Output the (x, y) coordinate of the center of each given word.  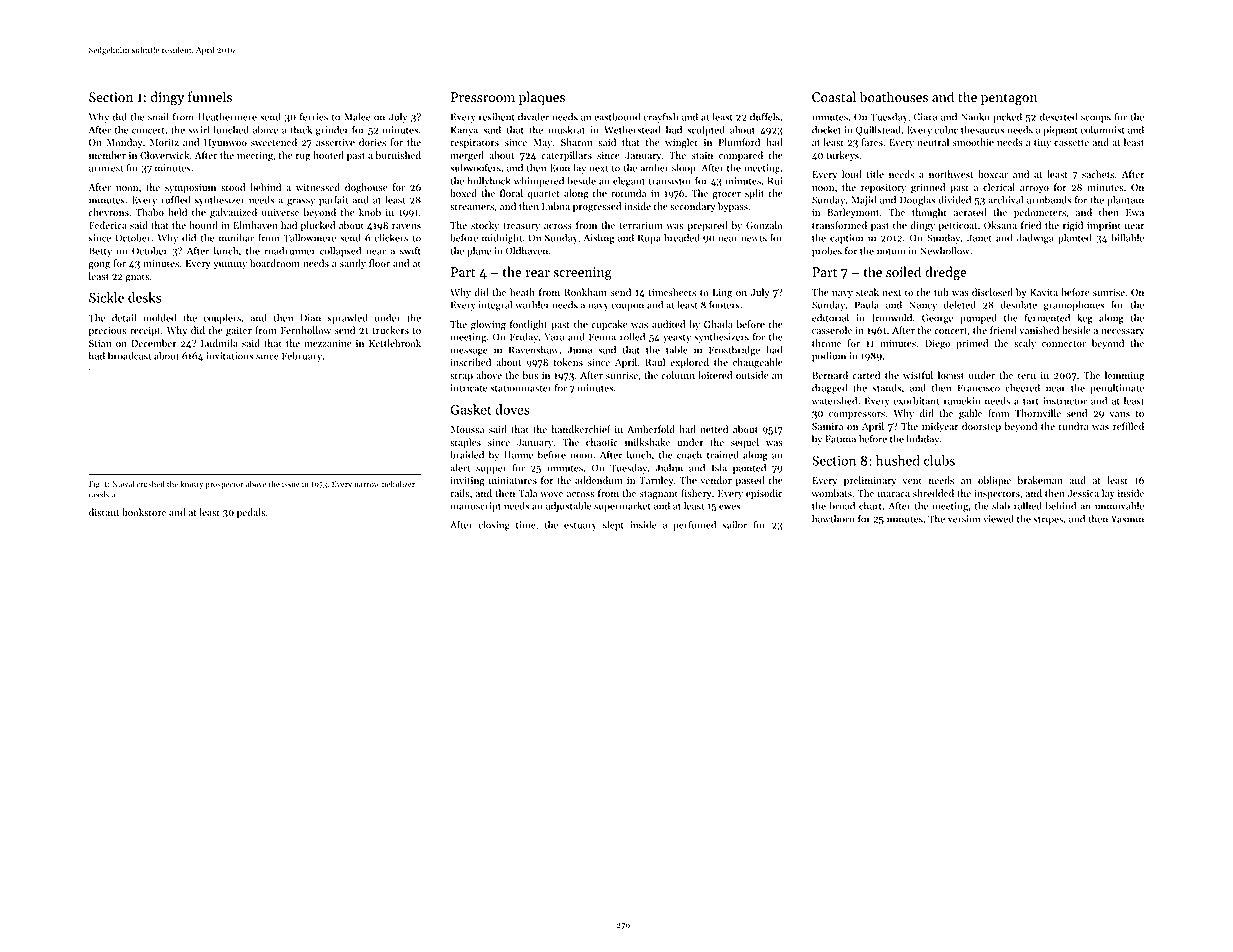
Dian (310, 318)
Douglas (917, 201)
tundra (1074, 426)
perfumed (694, 525)
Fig (94, 485)
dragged (829, 388)
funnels (210, 97)
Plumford (739, 142)
